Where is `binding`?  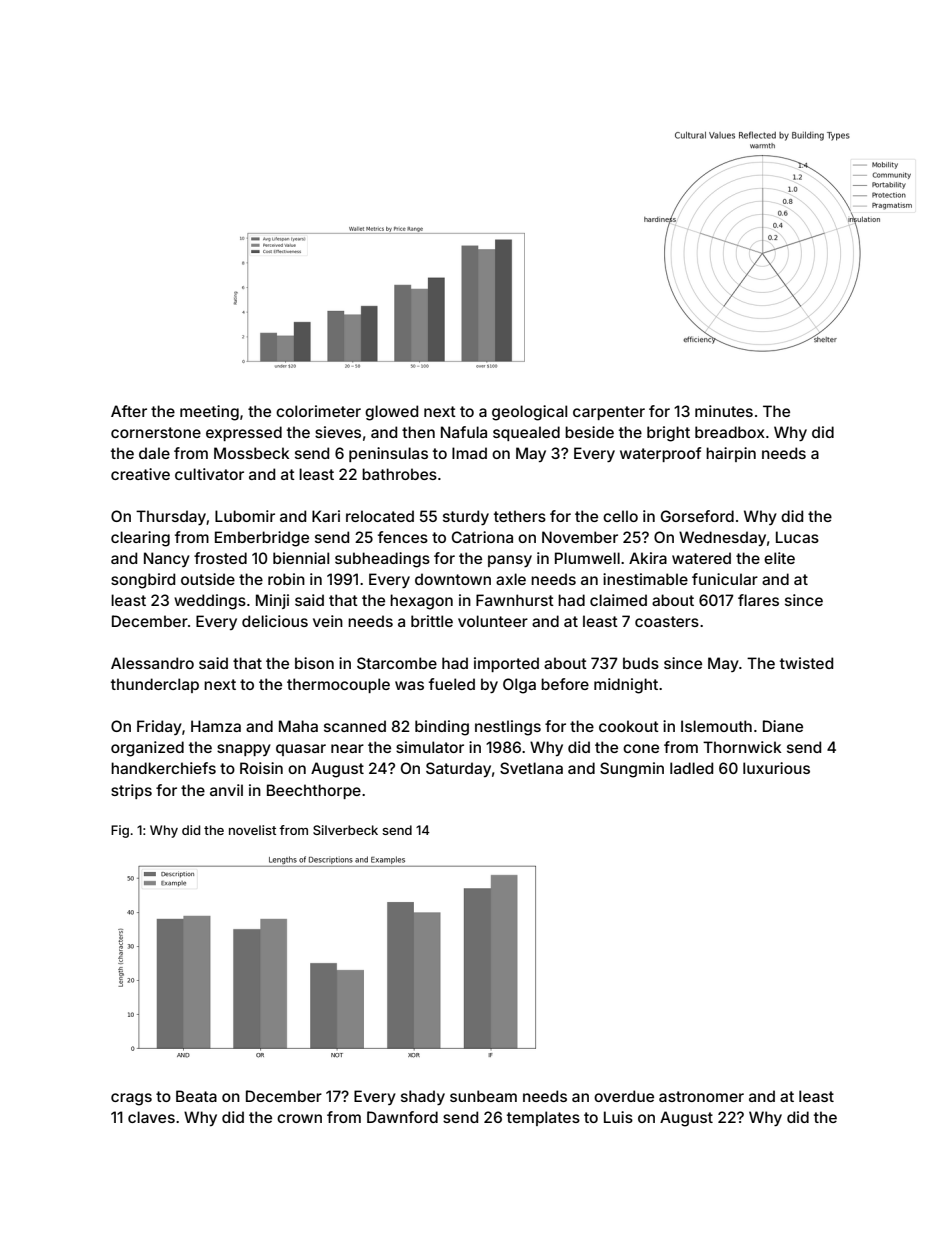
binding is located at coordinates (442, 728).
